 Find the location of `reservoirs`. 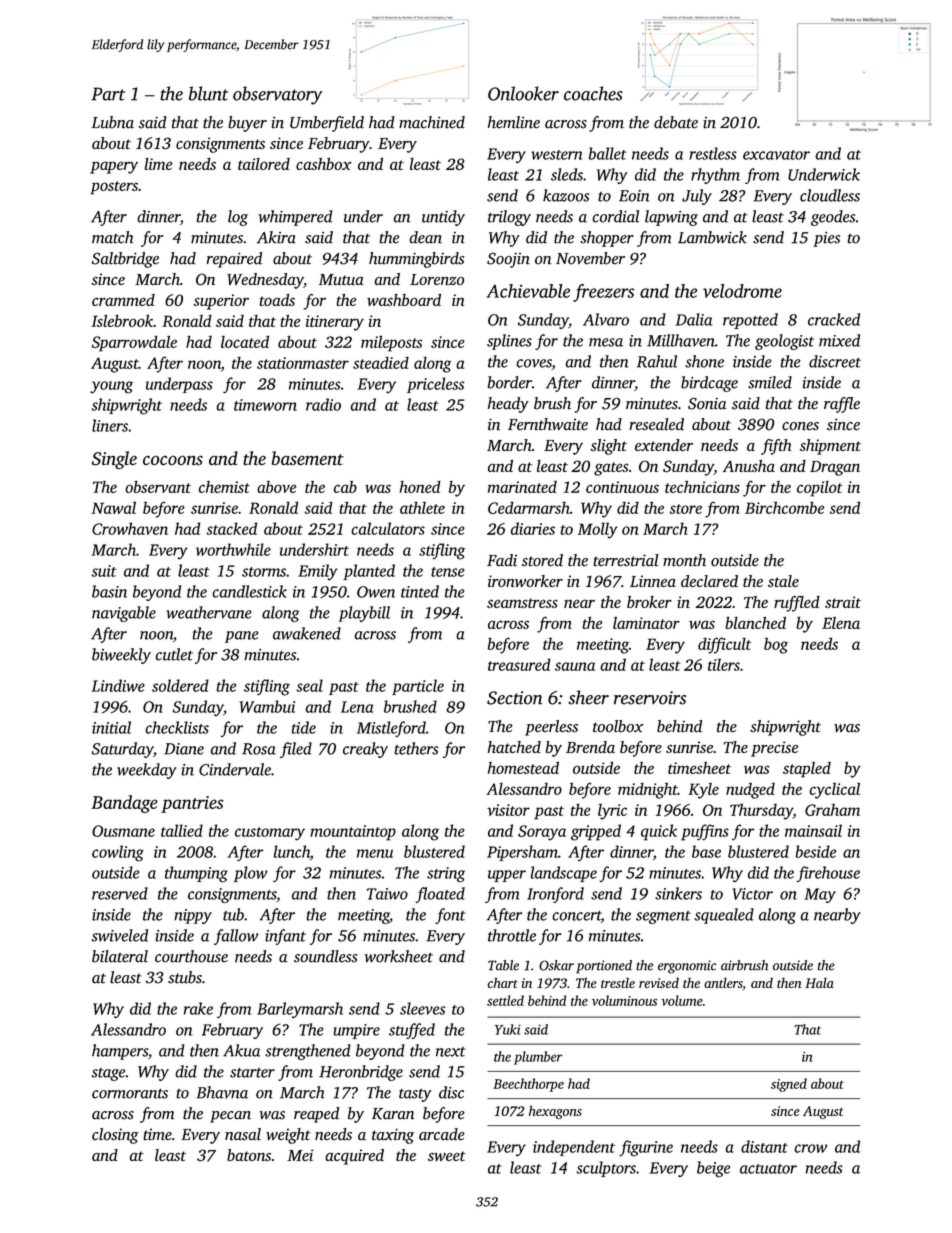

reservoirs is located at coordinates (650, 698).
